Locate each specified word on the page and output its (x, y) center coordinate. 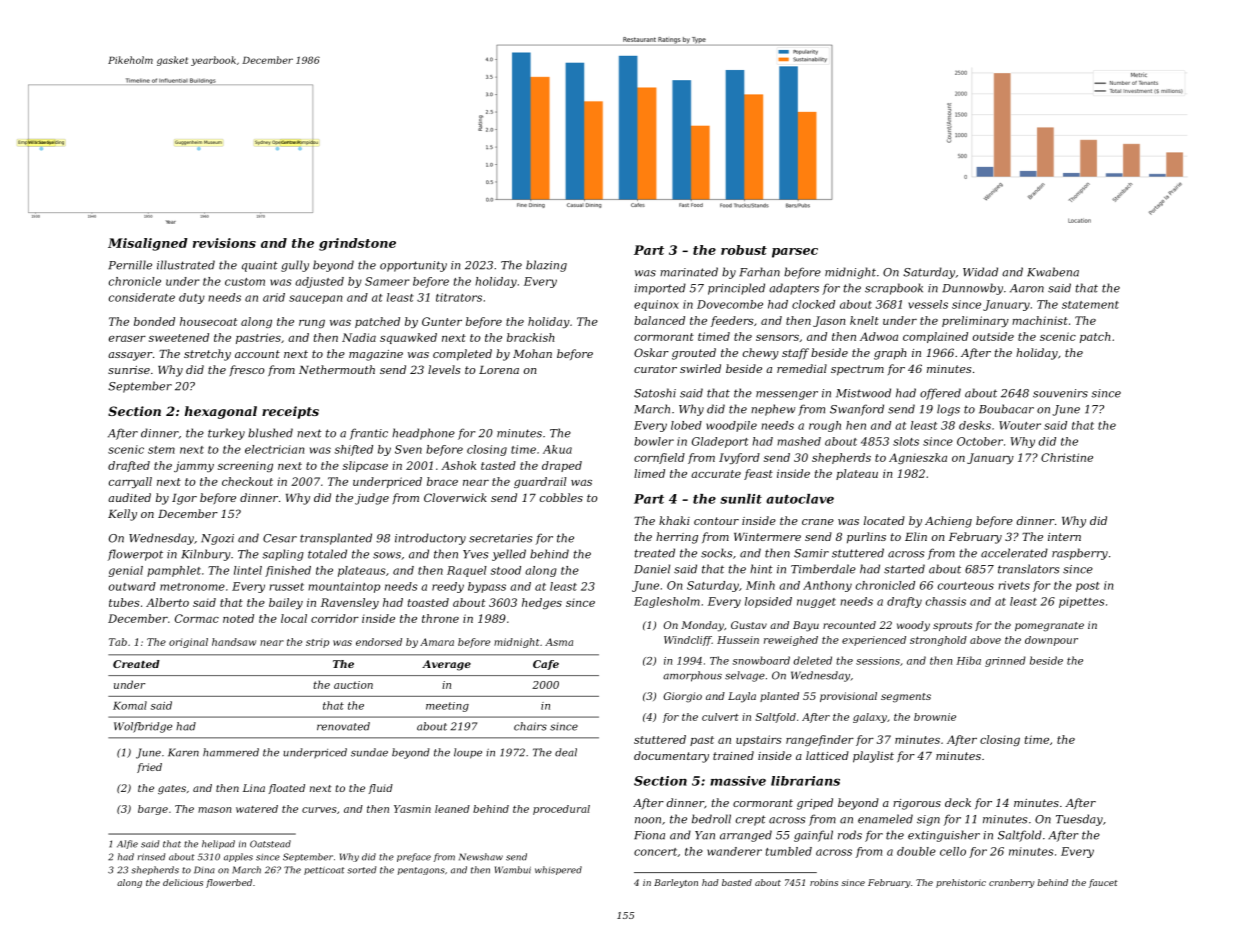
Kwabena (1053, 272)
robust (744, 250)
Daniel (652, 569)
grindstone (357, 244)
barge (153, 810)
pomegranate (1049, 627)
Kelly (122, 515)
